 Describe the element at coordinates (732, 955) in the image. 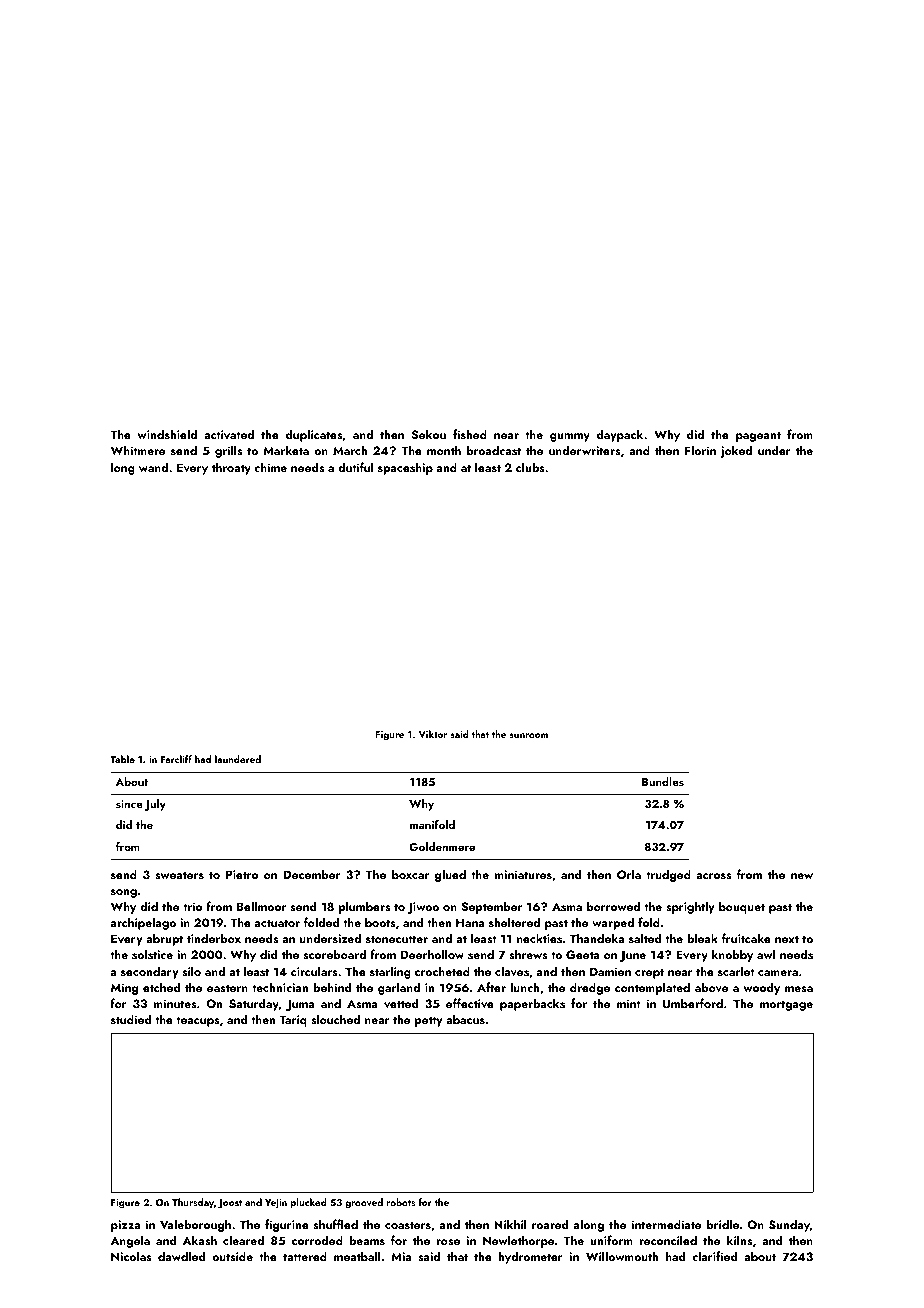

I see `knobby` at that location.
